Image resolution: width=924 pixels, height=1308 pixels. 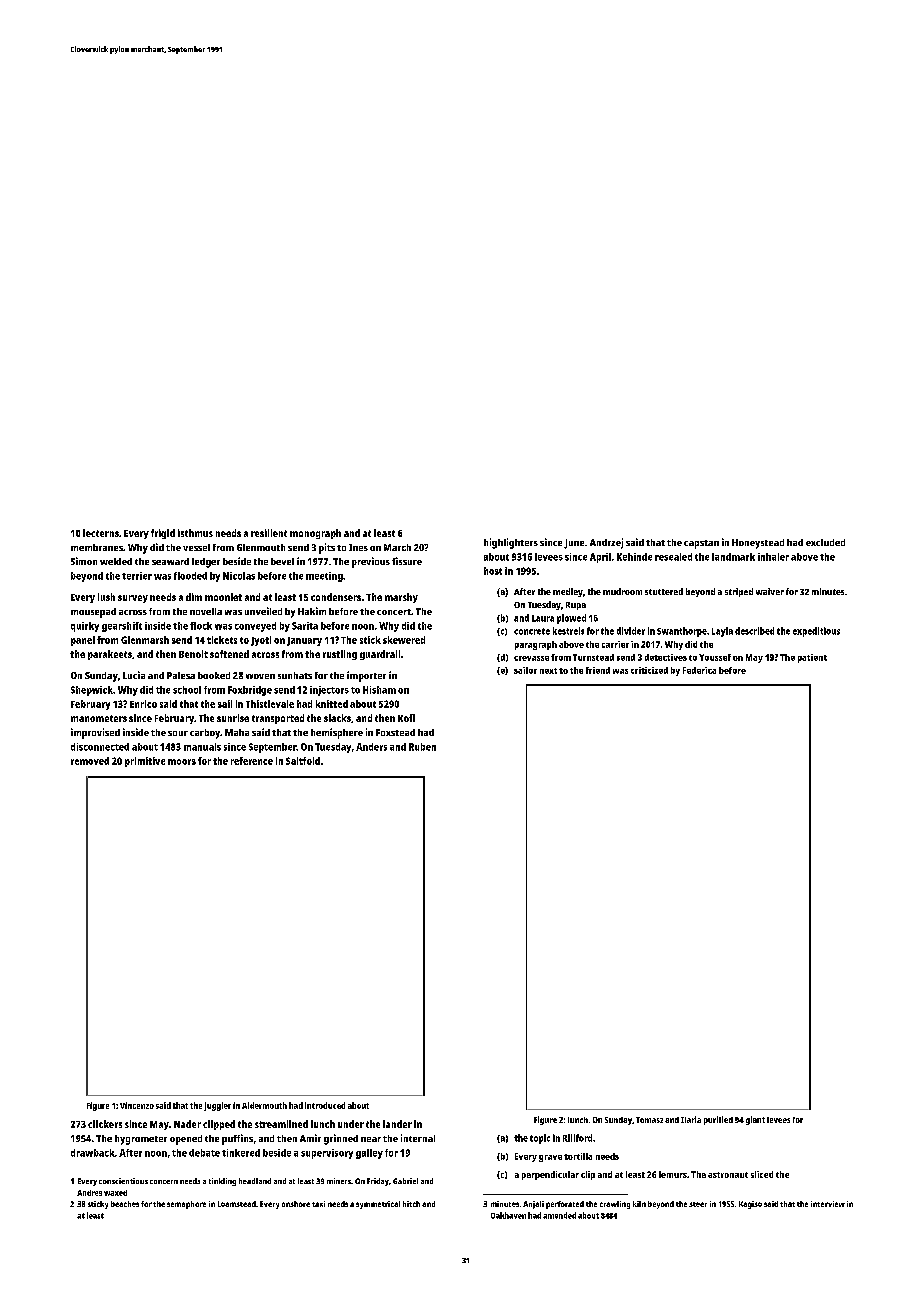 I want to click on semaphore, so click(x=186, y=1205).
